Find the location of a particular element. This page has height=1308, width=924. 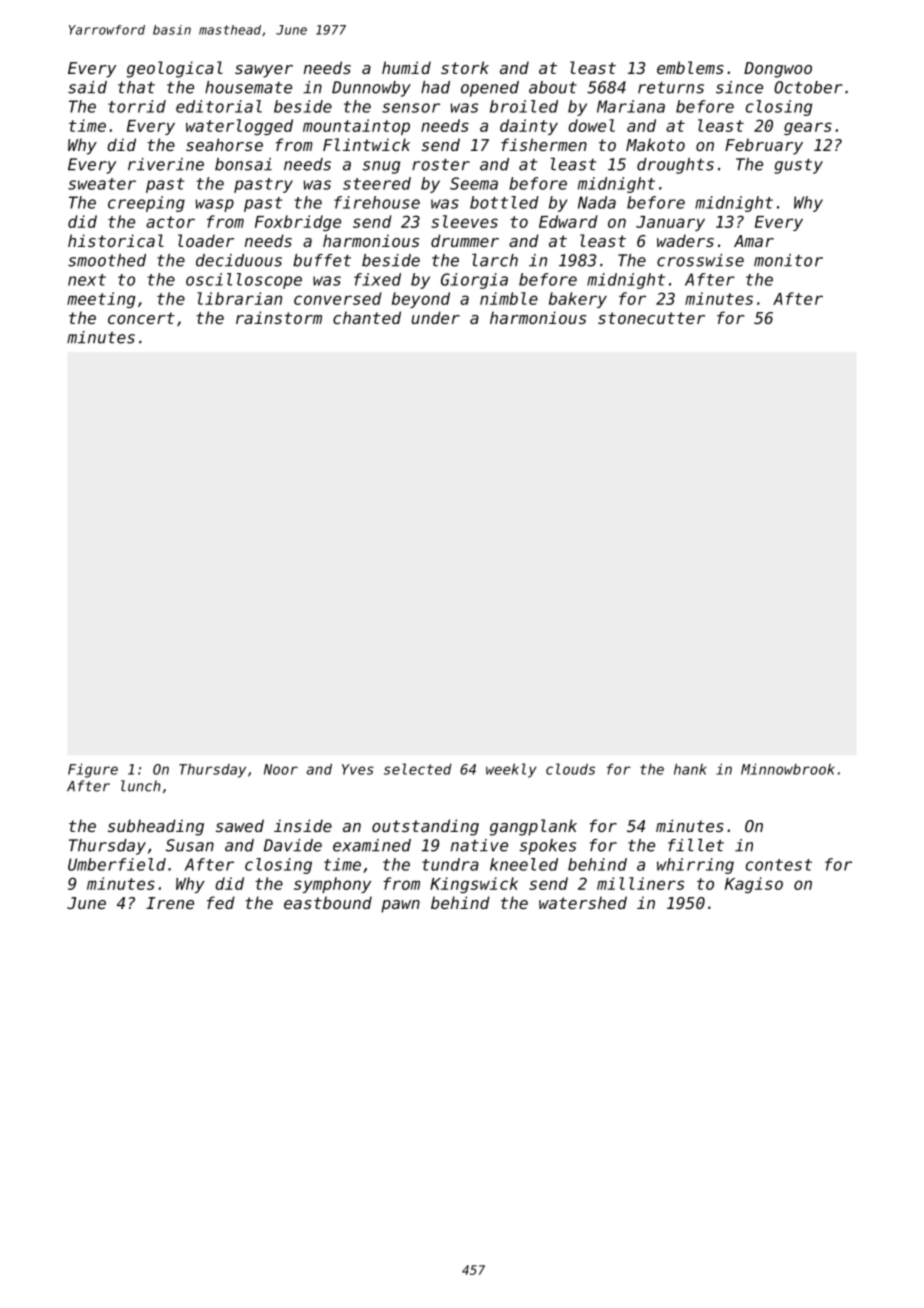

stonecutter is located at coordinates (651, 318).
